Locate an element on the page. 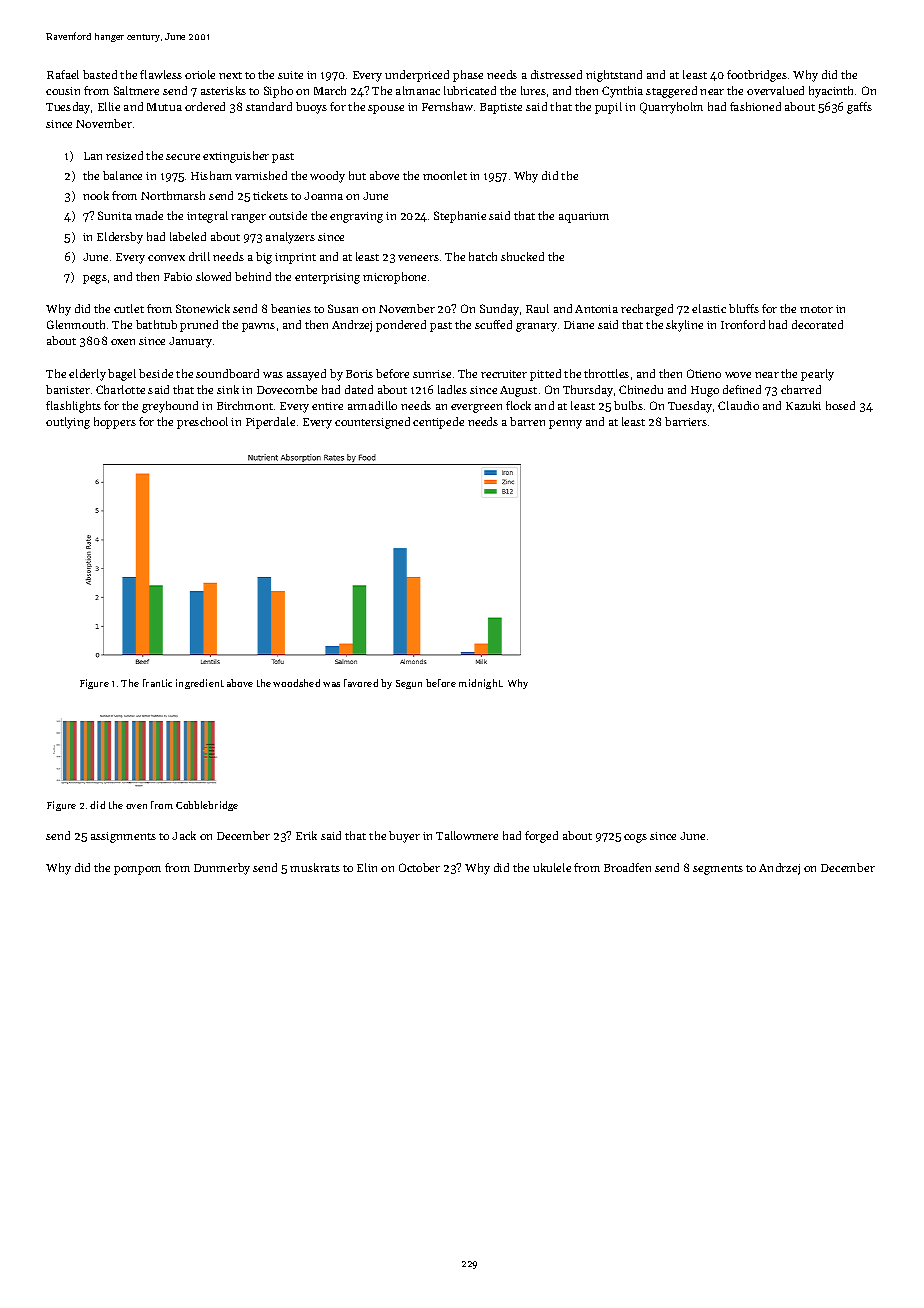  Fernshaw is located at coordinates (447, 106).
